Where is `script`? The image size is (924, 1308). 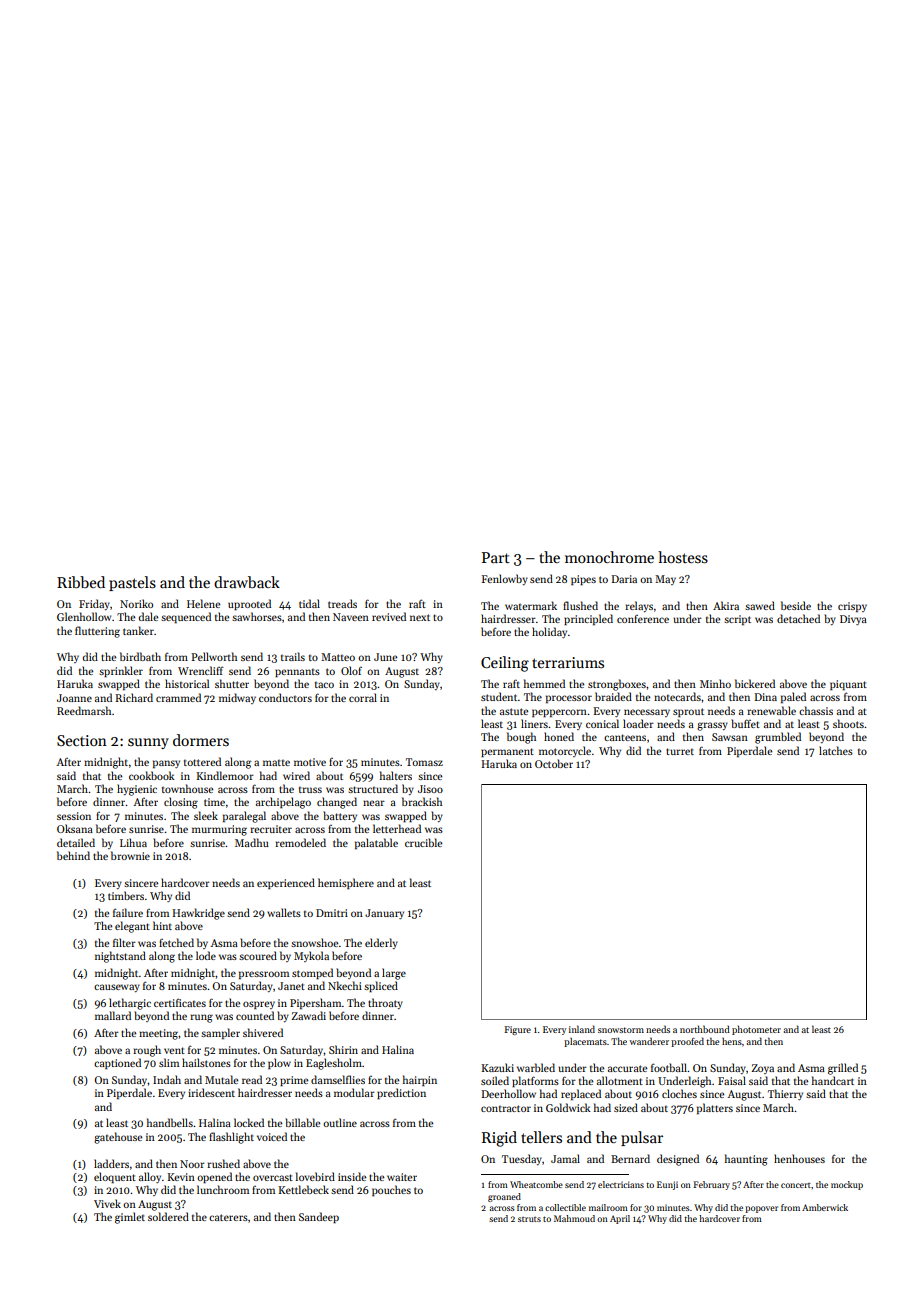
script is located at coordinates (737, 620).
